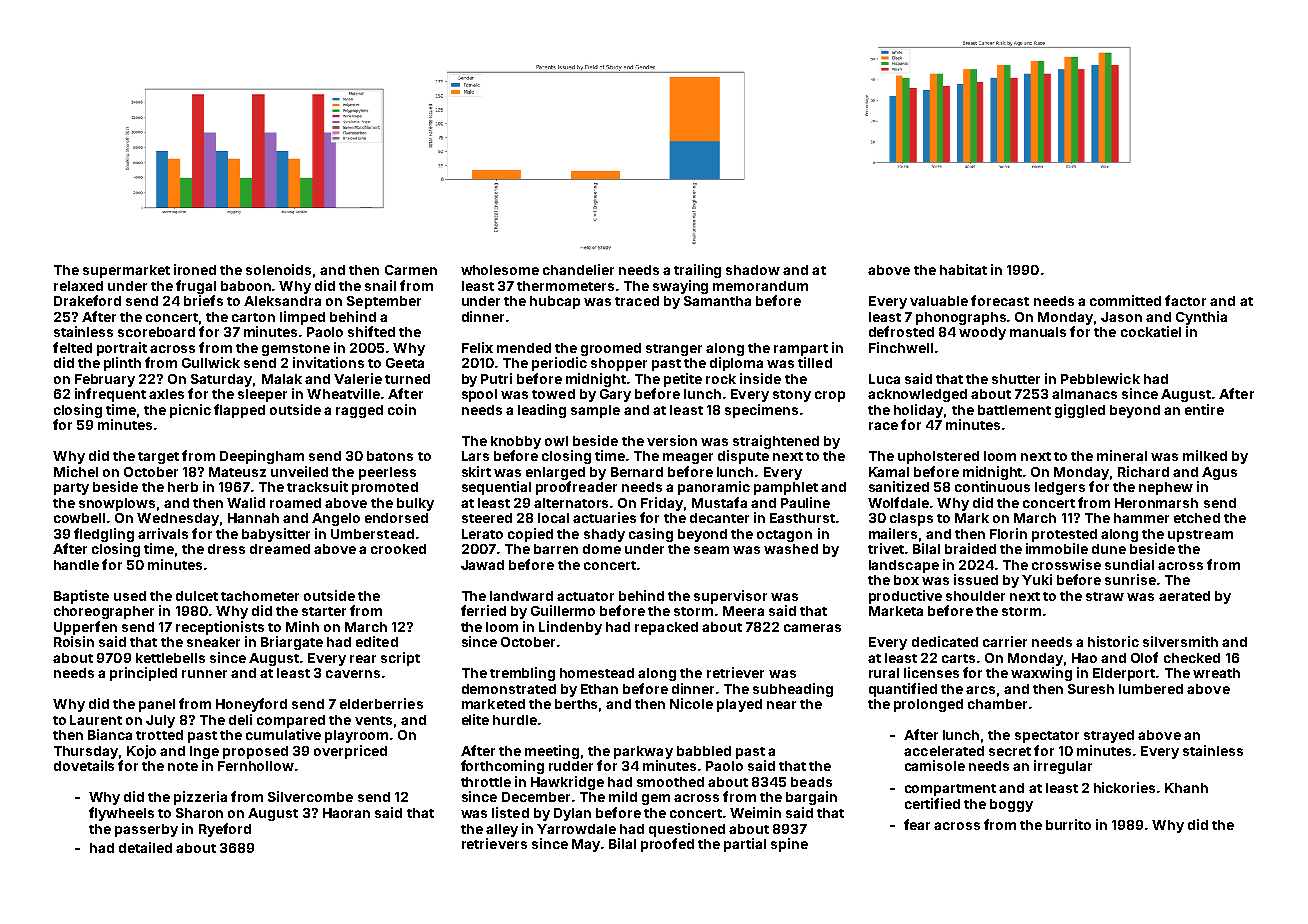  What do you see at coordinates (1143, 471) in the document?
I see `Richard` at bounding box center [1143, 471].
